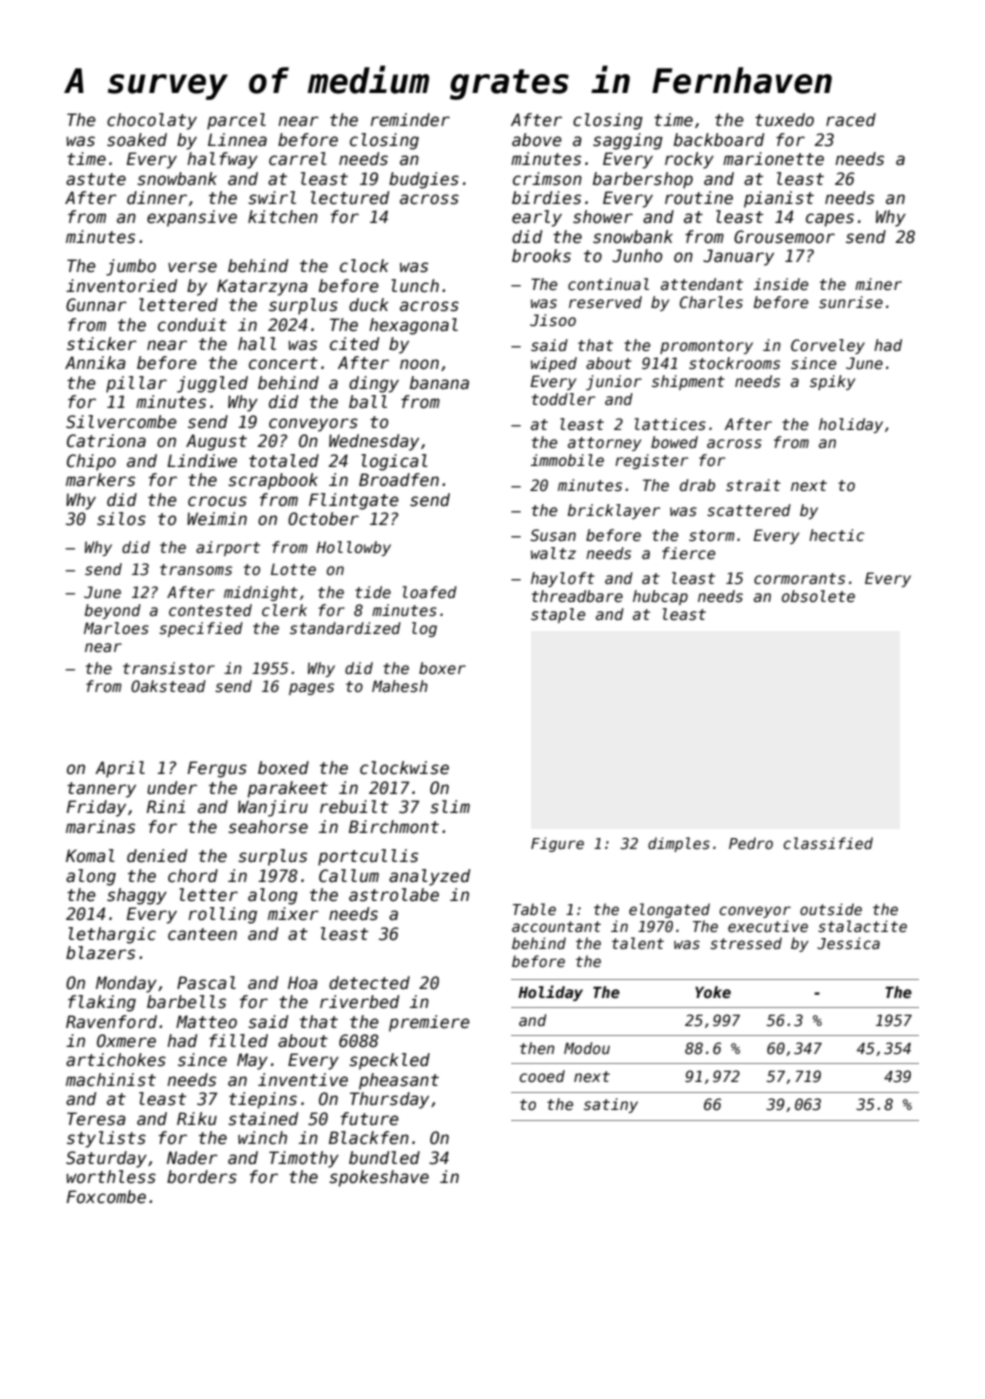  I want to click on shaggy, so click(137, 896).
